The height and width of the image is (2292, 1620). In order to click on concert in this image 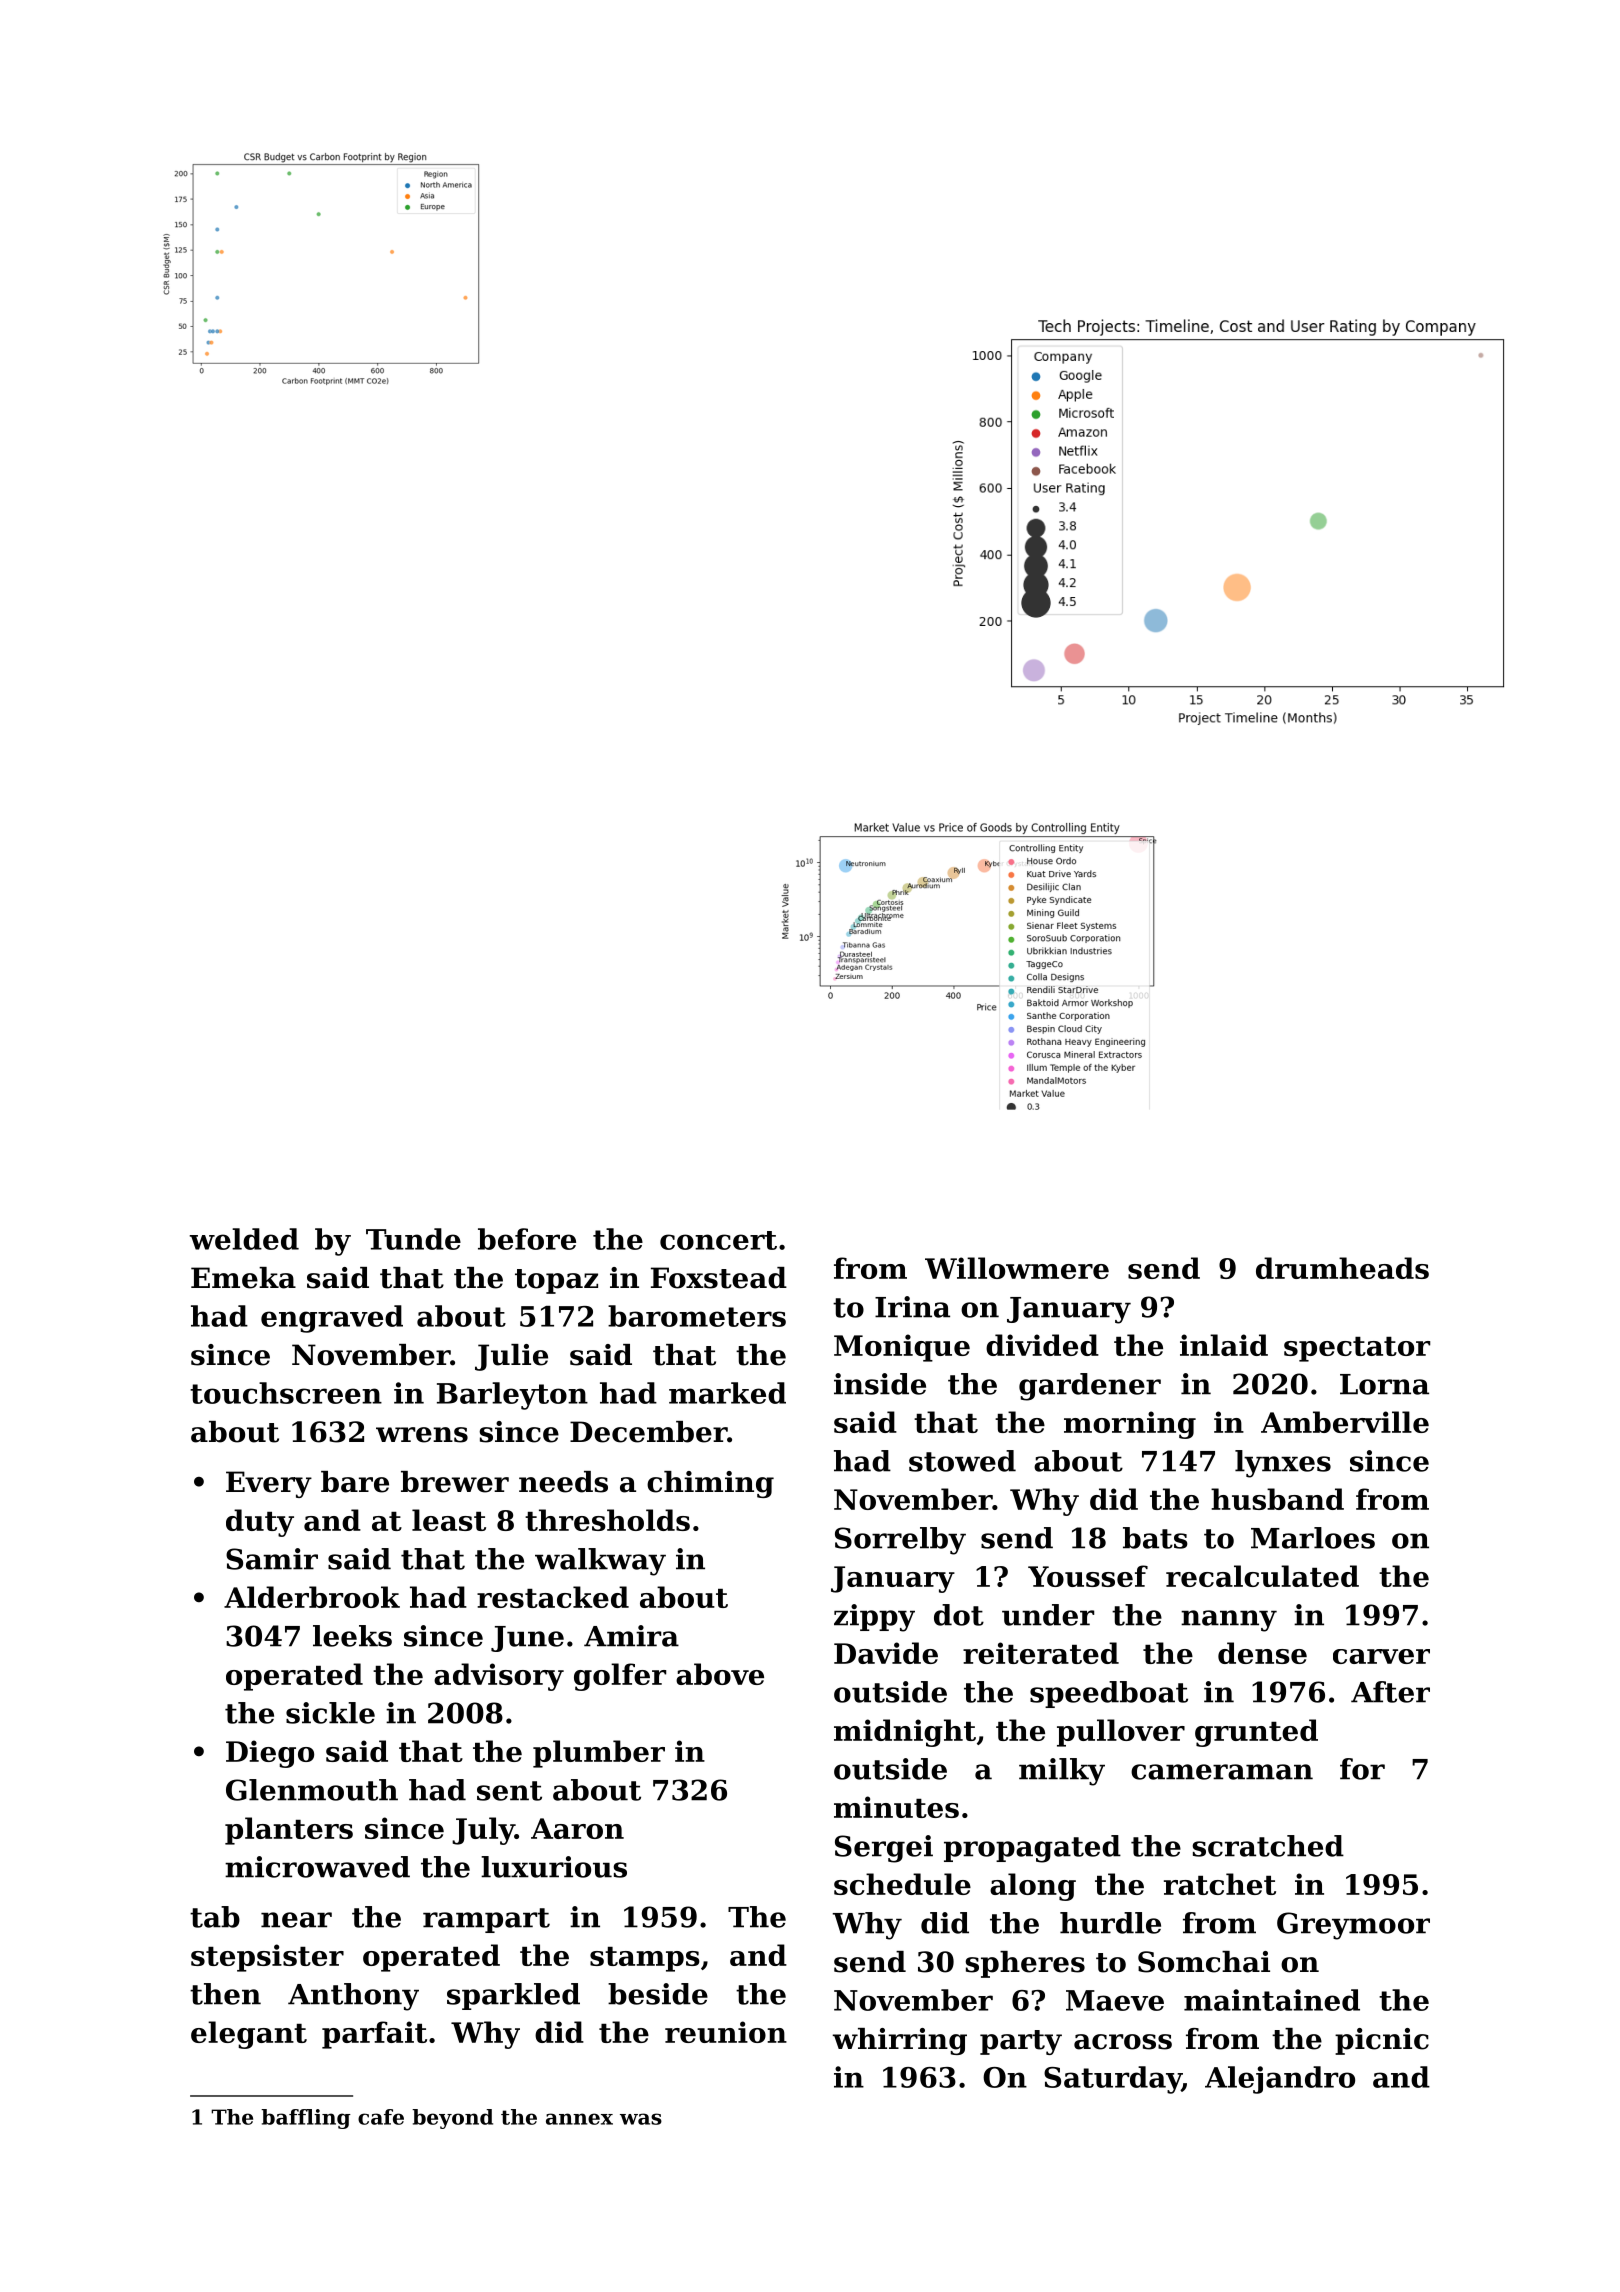, I will do `click(718, 1240)`.
